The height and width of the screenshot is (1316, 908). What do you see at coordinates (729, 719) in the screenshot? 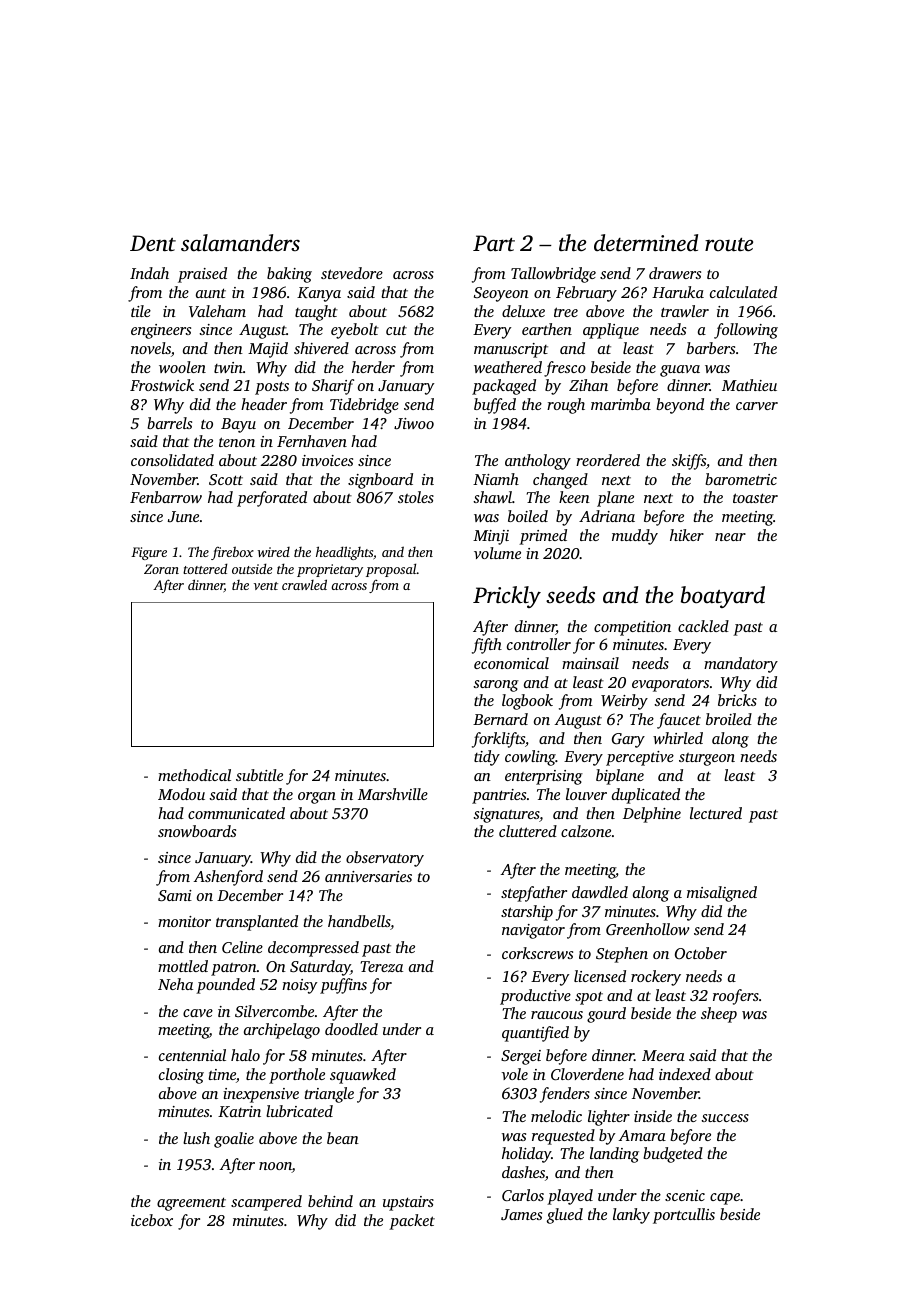
I see `broiled` at bounding box center [729, 719].
